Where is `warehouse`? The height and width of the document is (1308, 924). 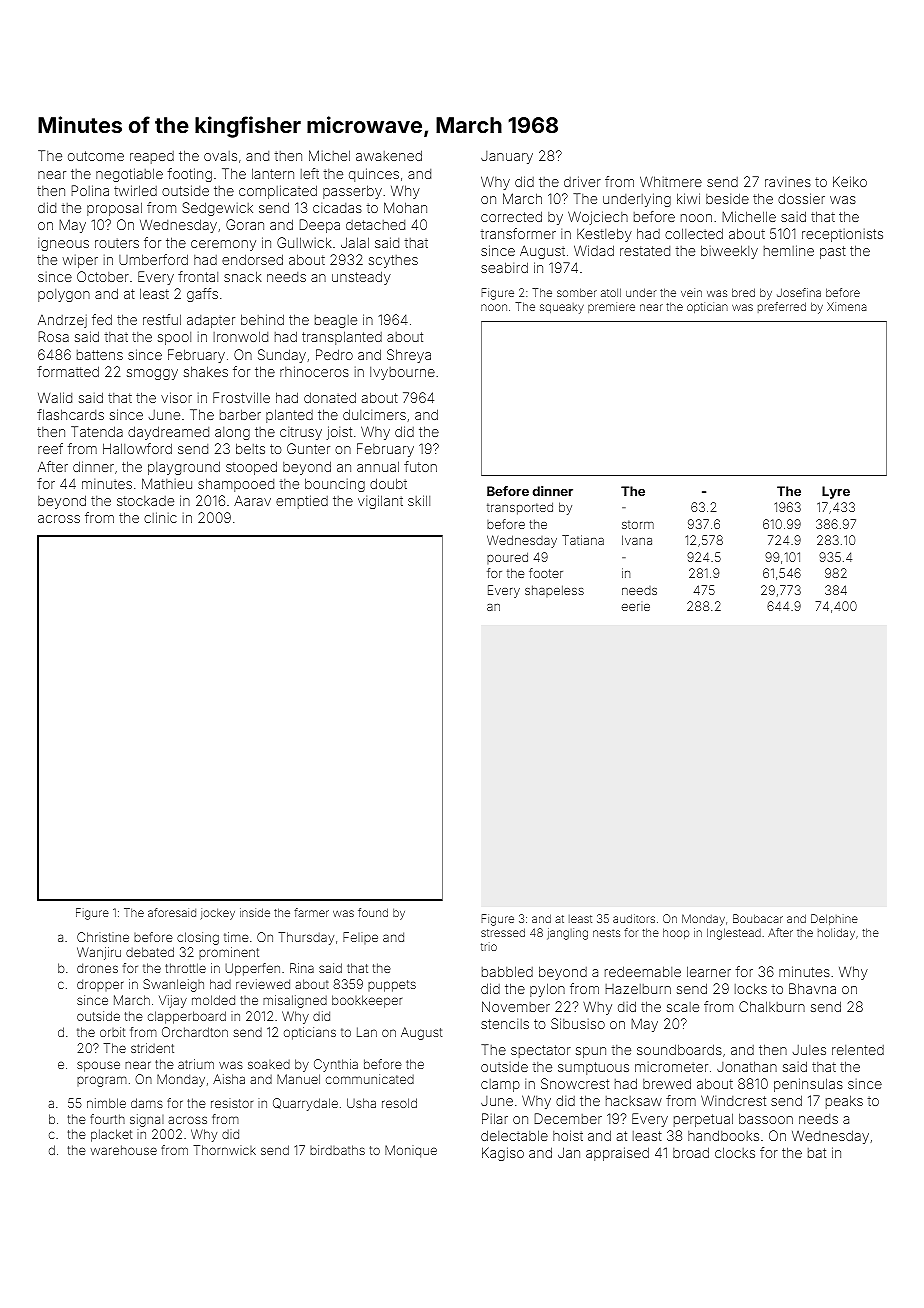 warehouse is located at coordinates (124, 1150).
